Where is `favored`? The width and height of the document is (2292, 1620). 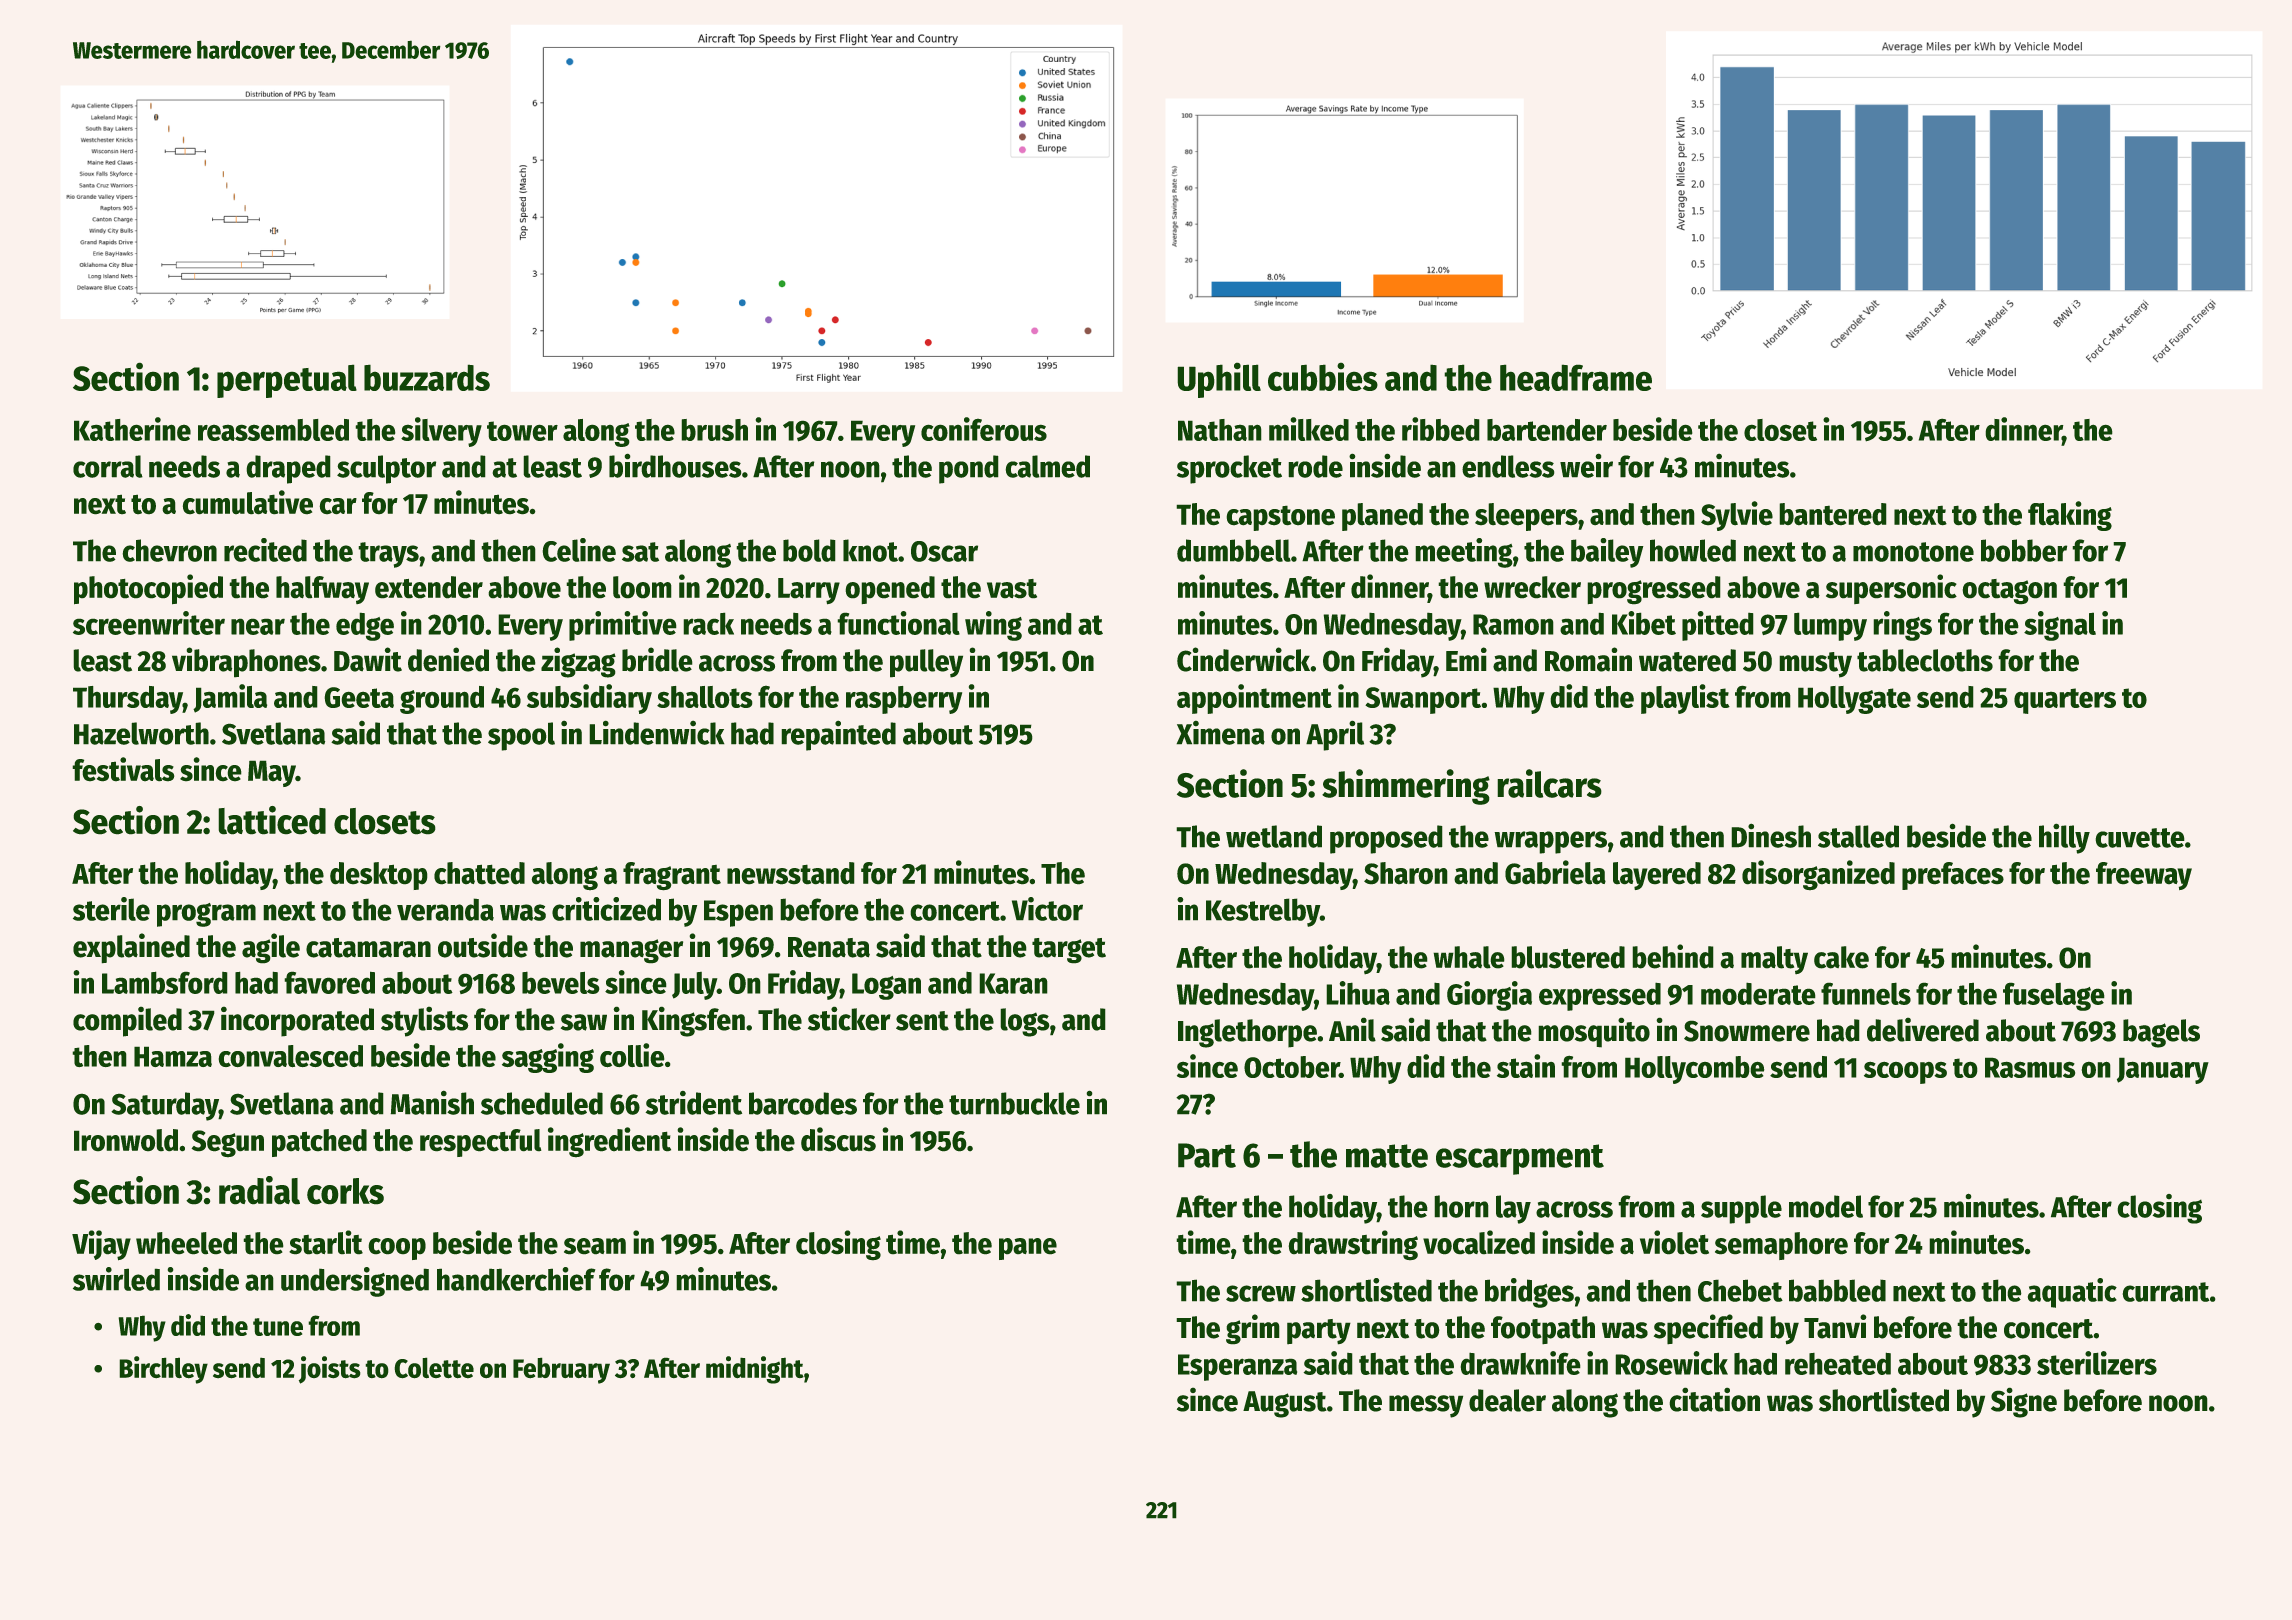 favored is located at coordinates (330, 983).
